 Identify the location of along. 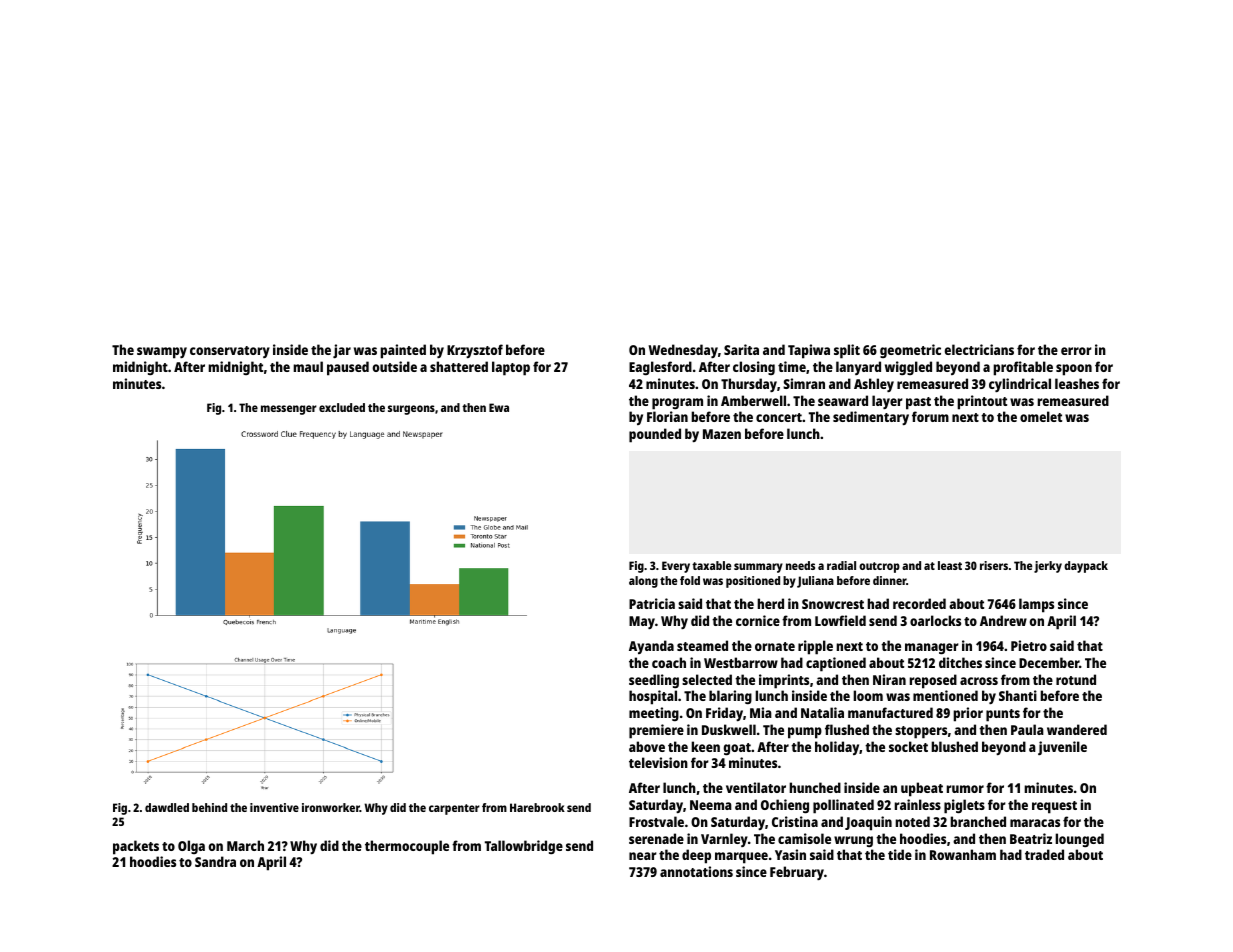
(643, 582).
